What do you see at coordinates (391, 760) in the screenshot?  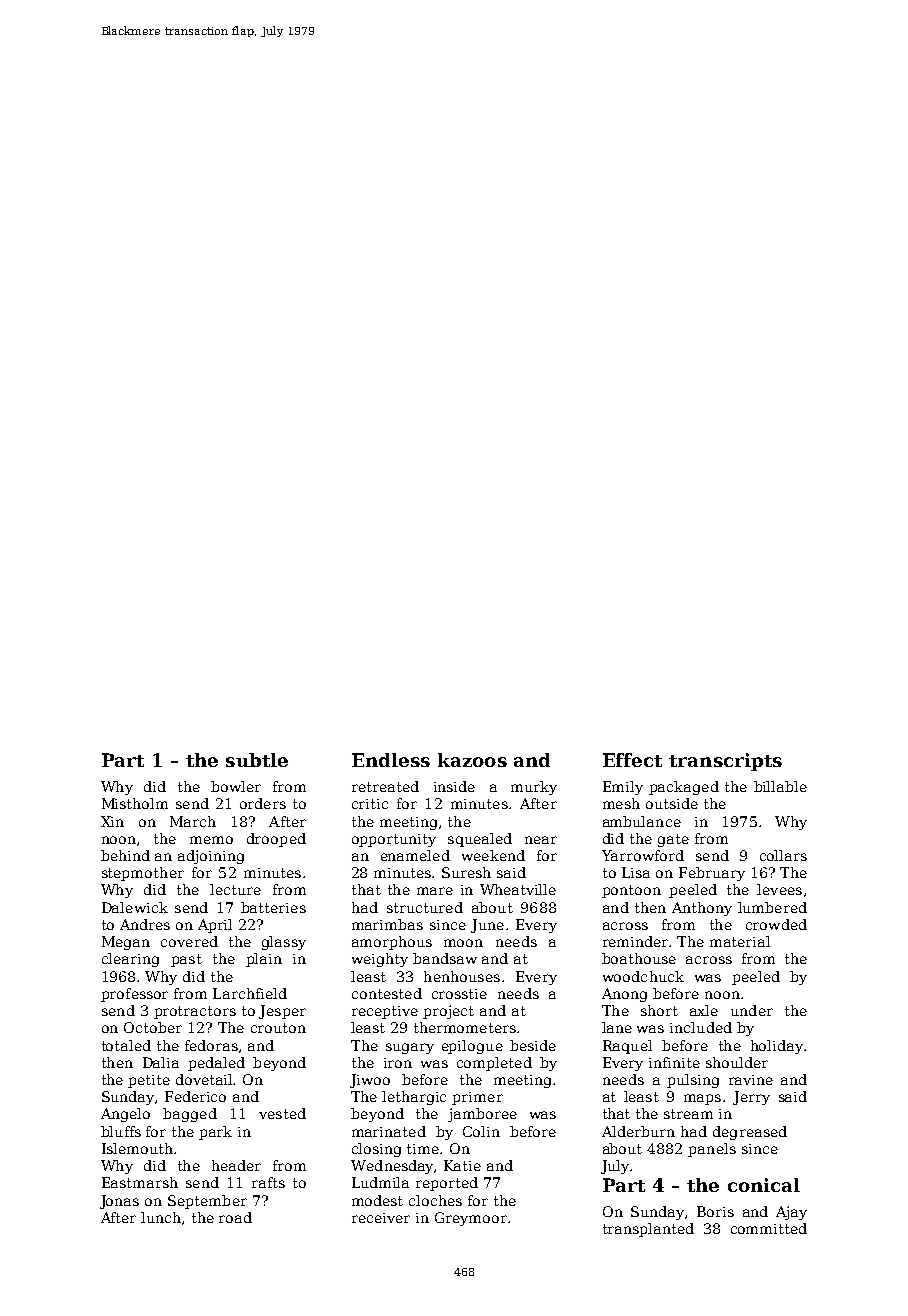 I see `Endless` at bounding box center [391, 760].
